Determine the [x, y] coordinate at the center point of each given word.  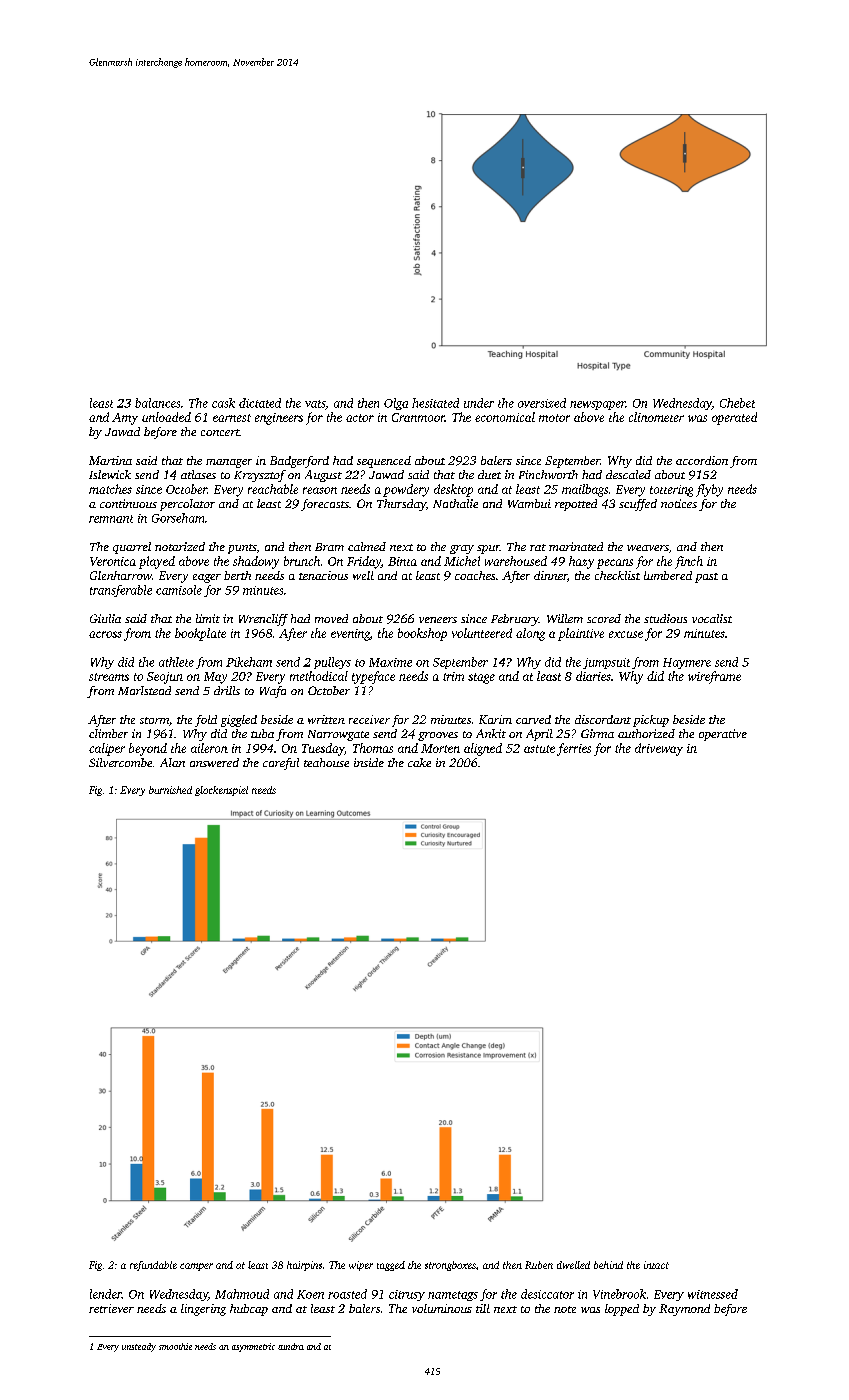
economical [505, 417]
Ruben [539, 1265]
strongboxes [450, 1266]
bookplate [200, 634]
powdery [406, 490]
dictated [260, 403]
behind [608, 1265]
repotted [576, 505]
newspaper [598, 405]
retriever [111, 1308]
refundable [153, 1266]
